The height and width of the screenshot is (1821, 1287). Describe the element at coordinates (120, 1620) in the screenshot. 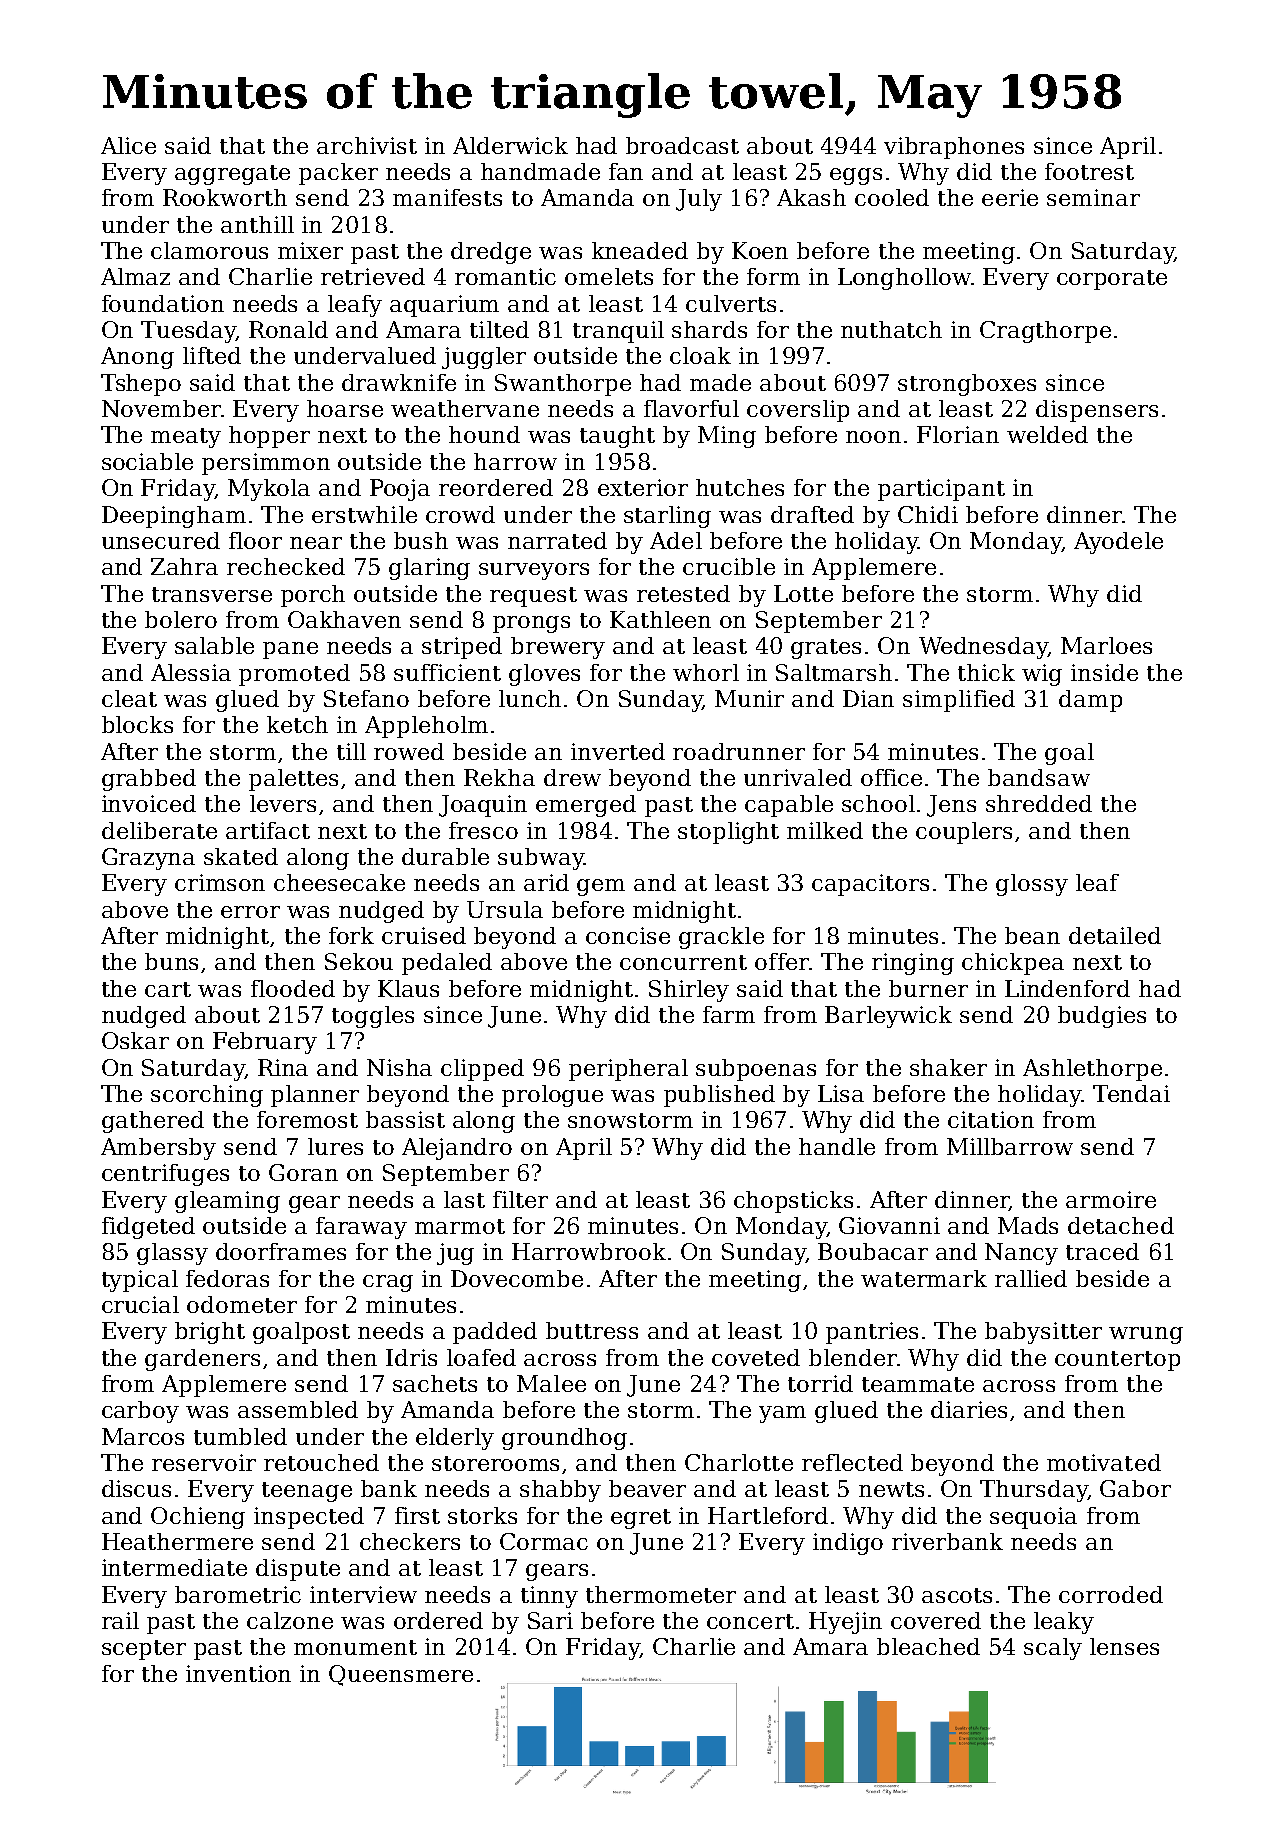

I see `rail` at that location.
